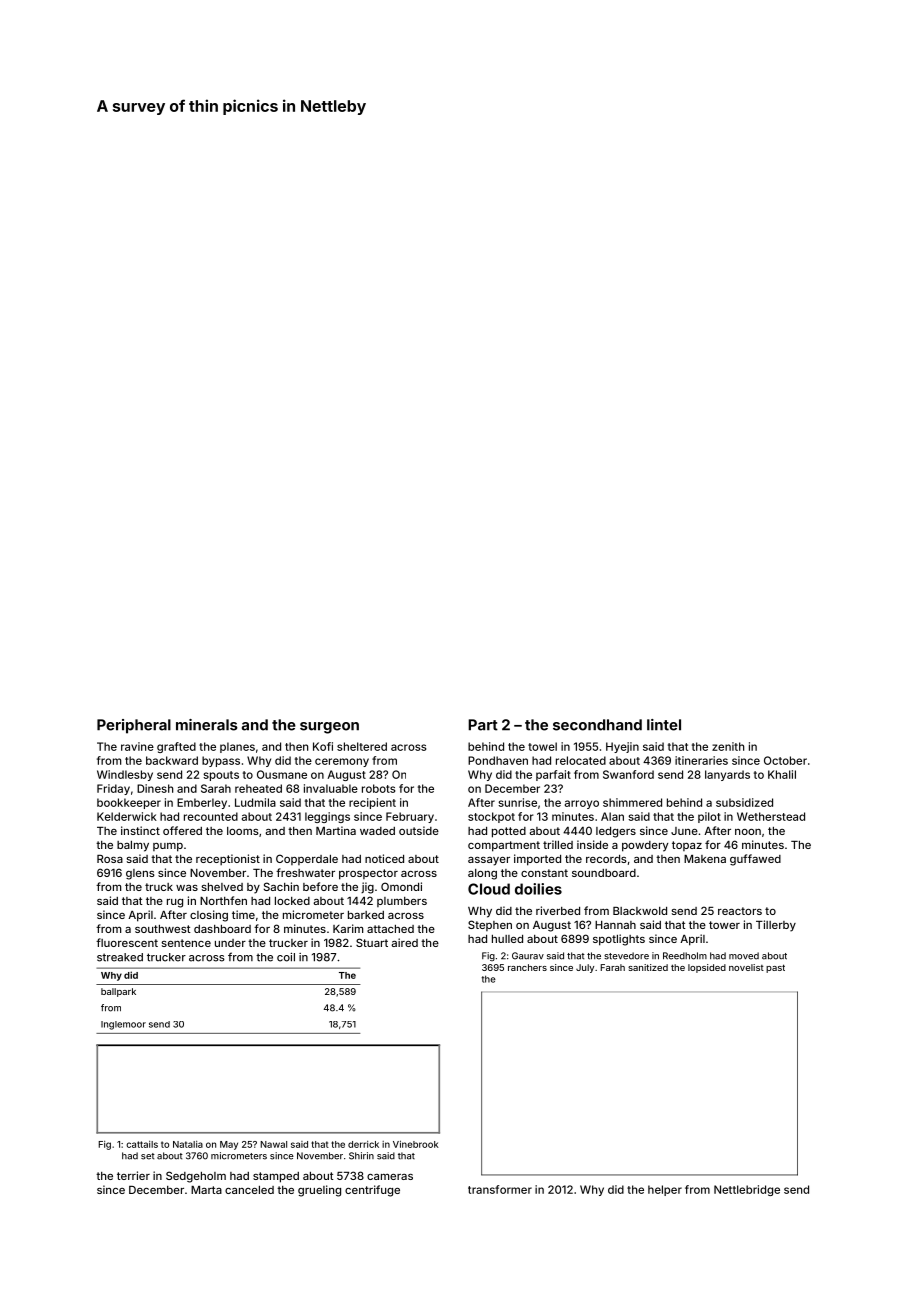 The height and width of the screenshot is (1316, 908). Describe the element at coordinates (401, 886) in the screenshot. I see `Omondi` at that location.
